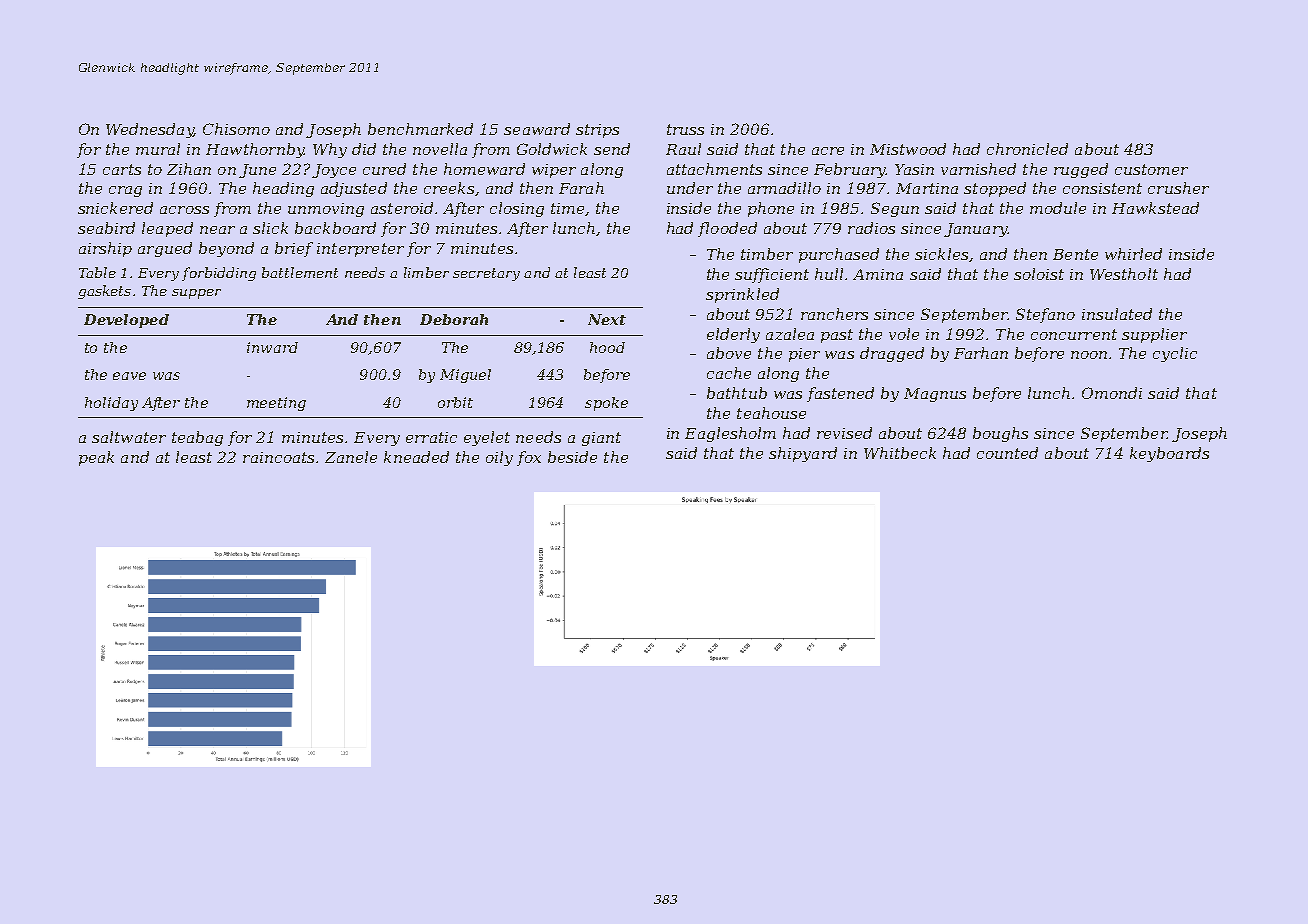 The image size is (1308, 924). I want to click on chronicled, so click(1027, 149).
